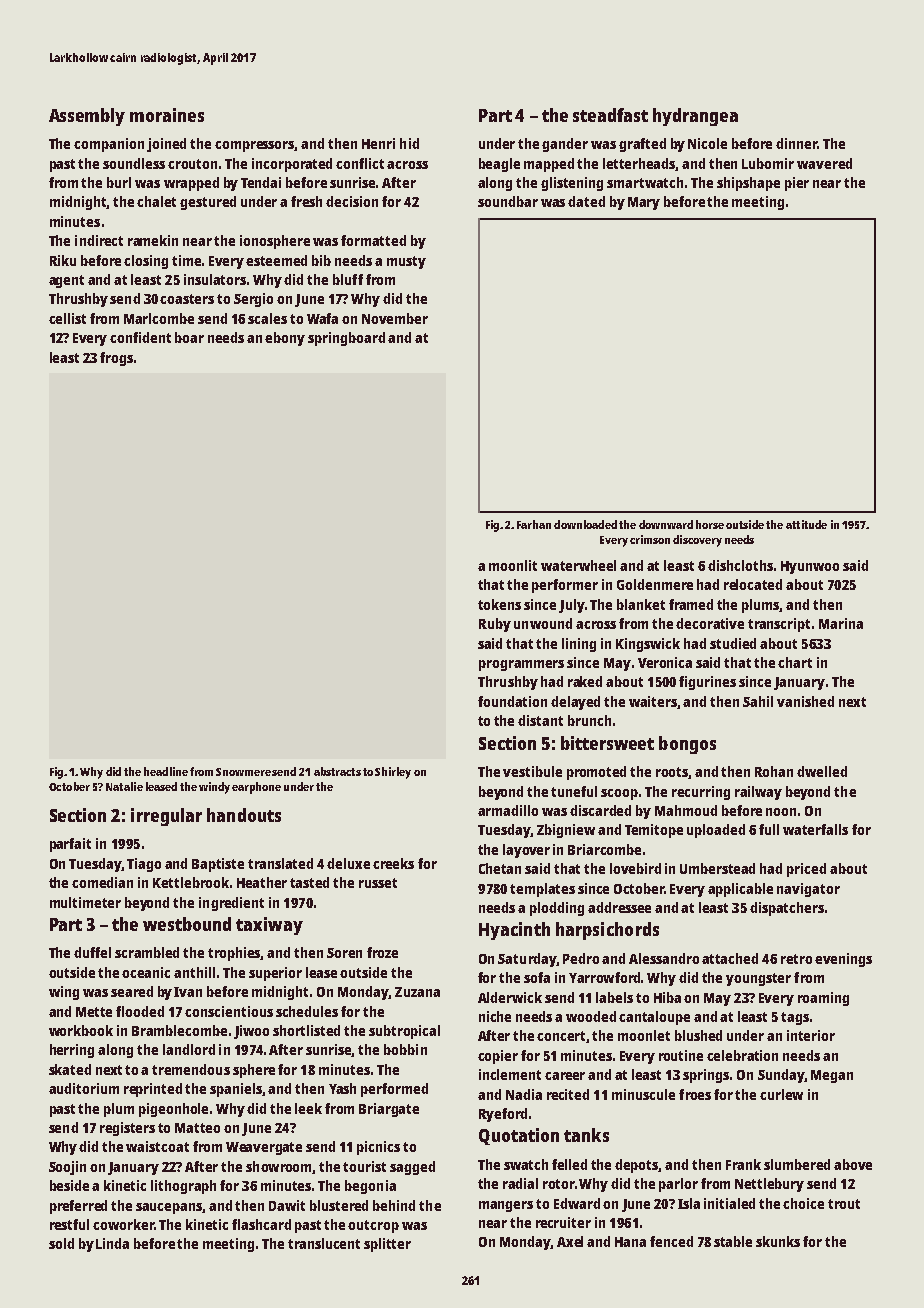 This screenshot has width=924, height=1308. What do you see at coordinates (710, 623) in the screenshot?
I see `decorative` at bounding box center [710, 623].
